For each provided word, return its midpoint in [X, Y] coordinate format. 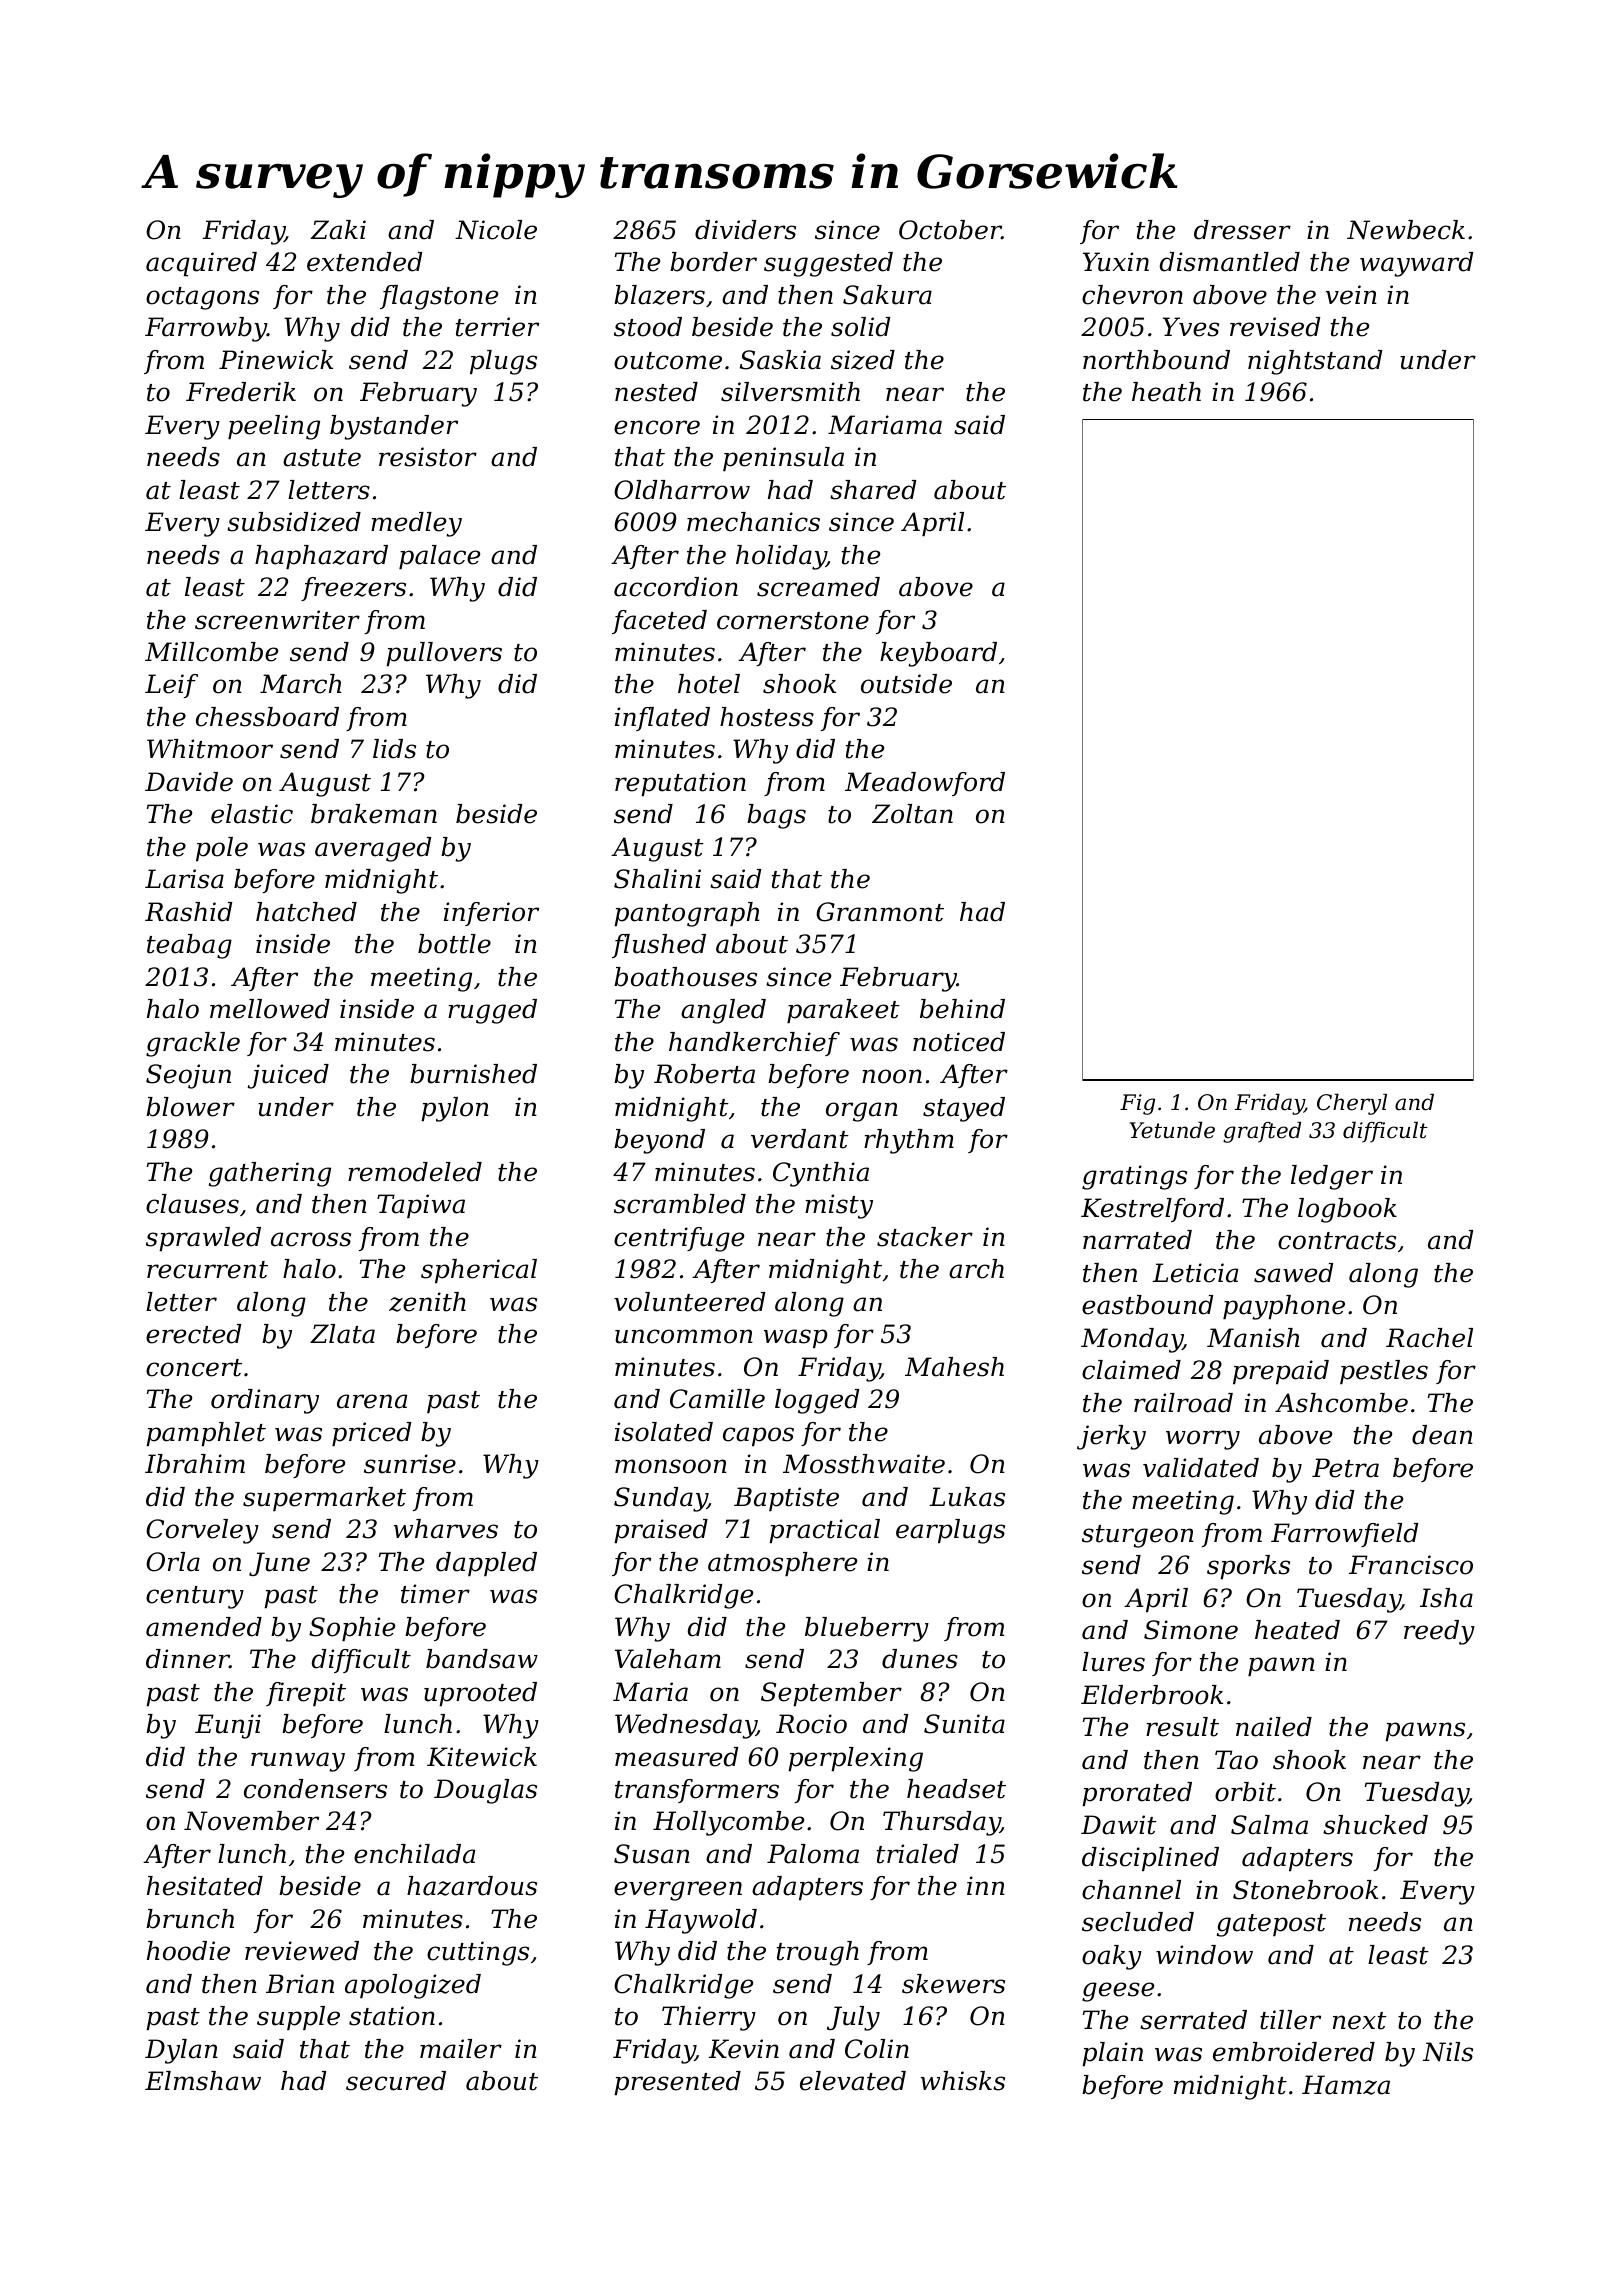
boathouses [685, 977]
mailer [461, 2049]
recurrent [207, 1270]
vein [1351, 295]
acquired [201, 264]
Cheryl [1352, 1104]
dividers [745, 230]
